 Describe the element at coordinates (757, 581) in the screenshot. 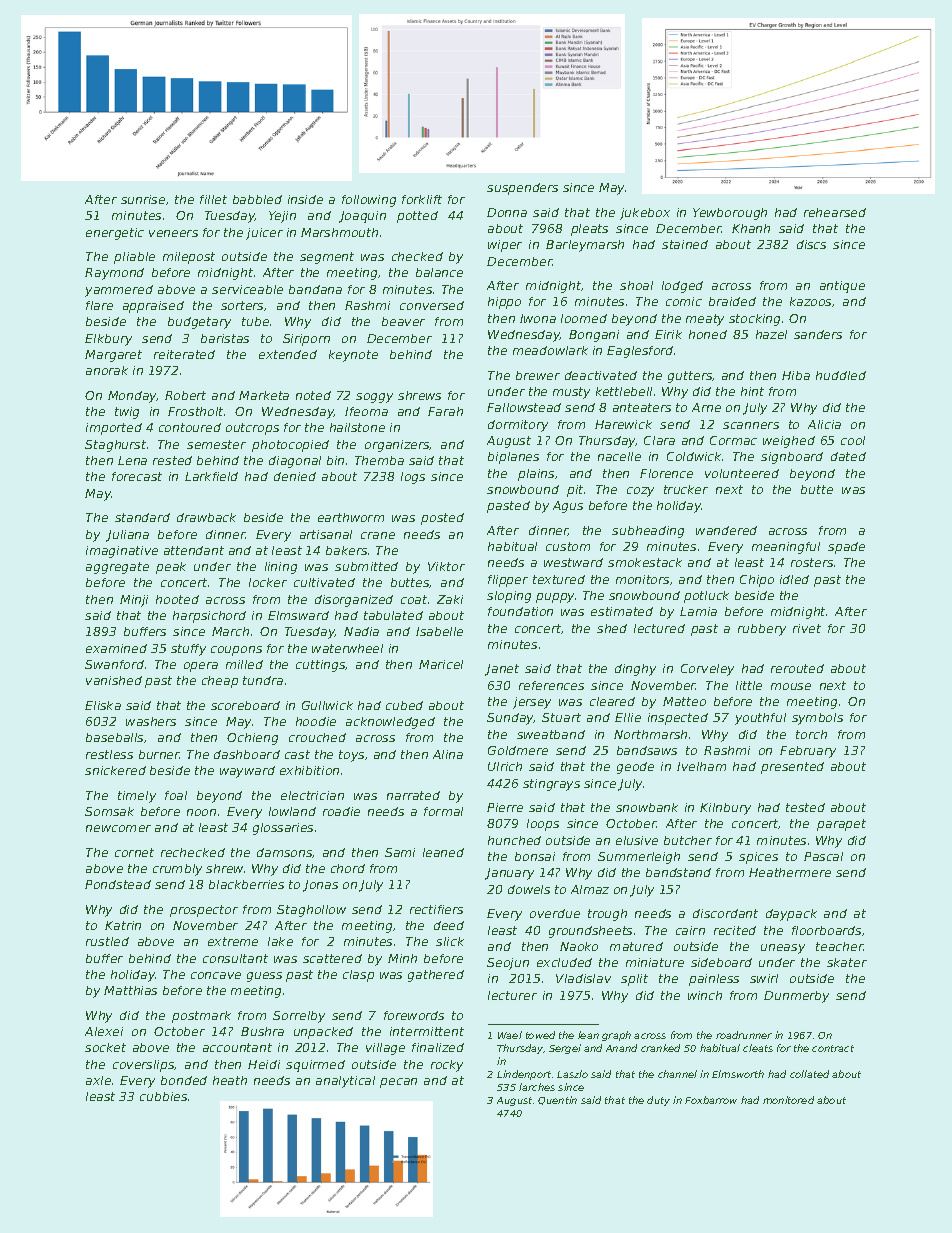

I see `Chipo` at that location.
